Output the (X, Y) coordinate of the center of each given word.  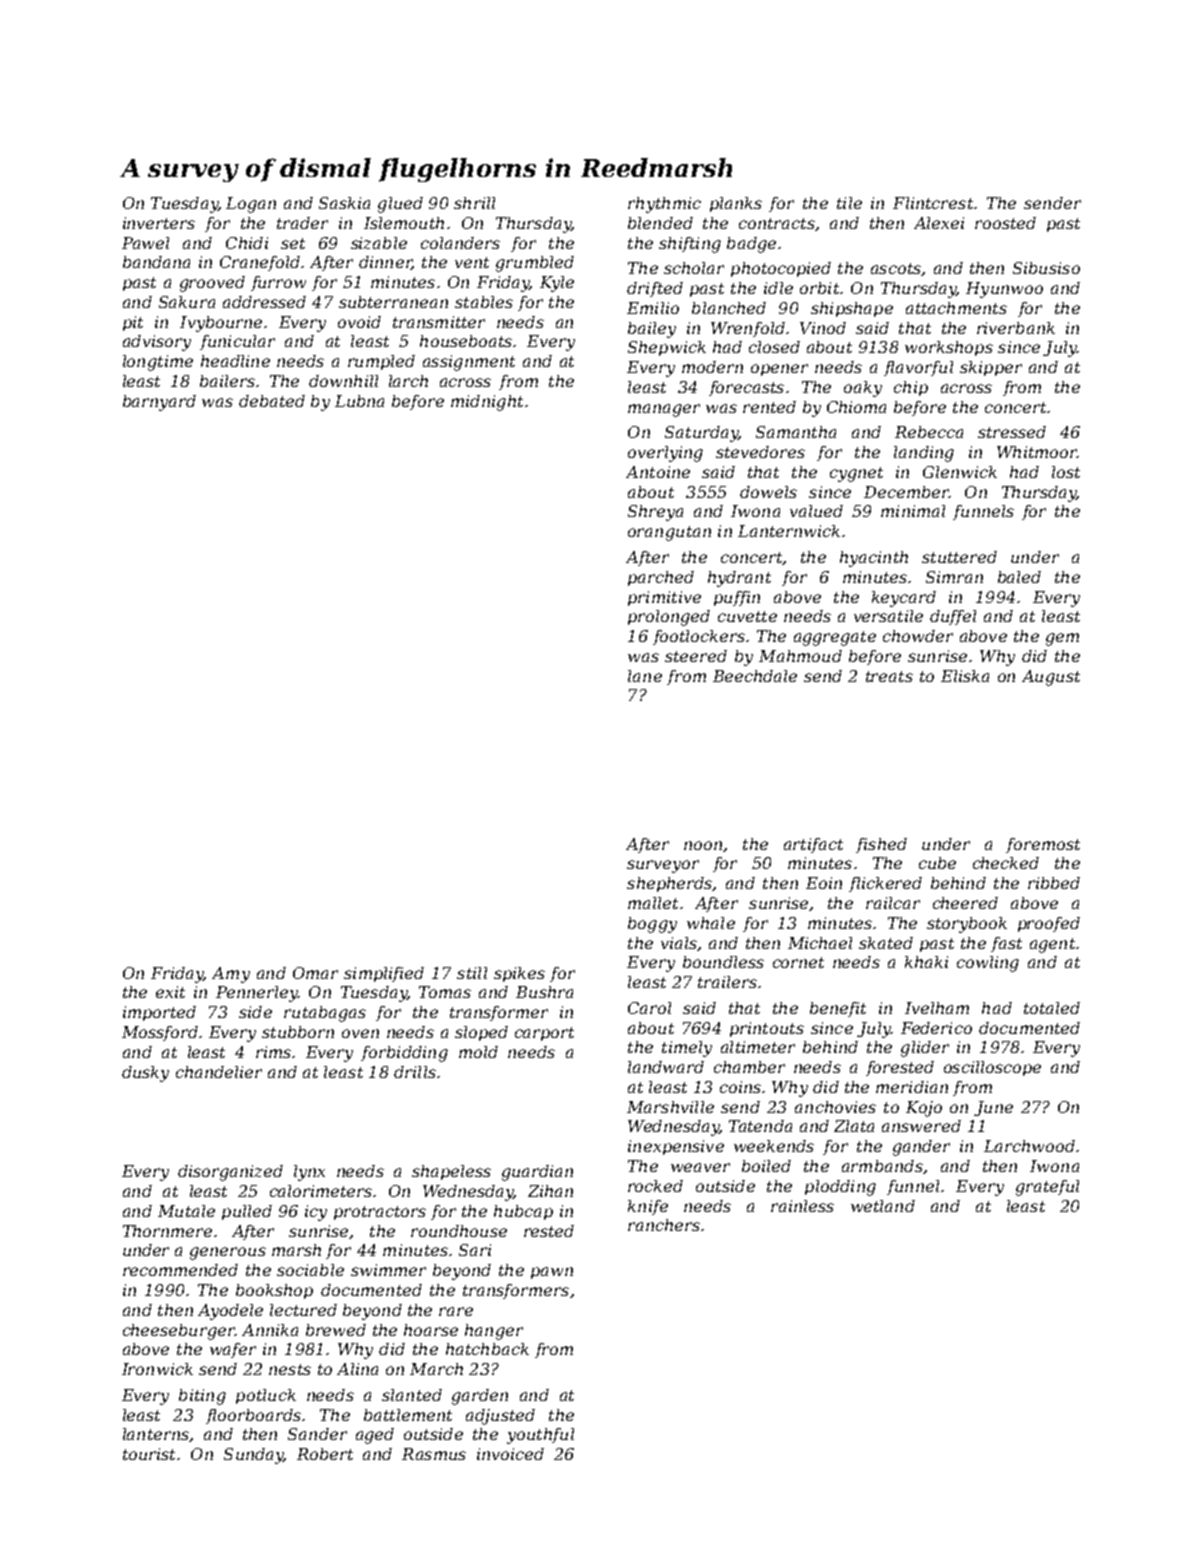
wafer (233, 1350)
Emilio (653, 308)
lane (645, 676)
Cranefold (260, 263)
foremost (1043, 845)
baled (1019, 577)
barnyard (159, 403)
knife (648, 1207)
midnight (487, 403)
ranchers (664, 1225)
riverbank (1016, 328)
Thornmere (167, 1231)
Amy (231, 975)
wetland (883, 1206)
